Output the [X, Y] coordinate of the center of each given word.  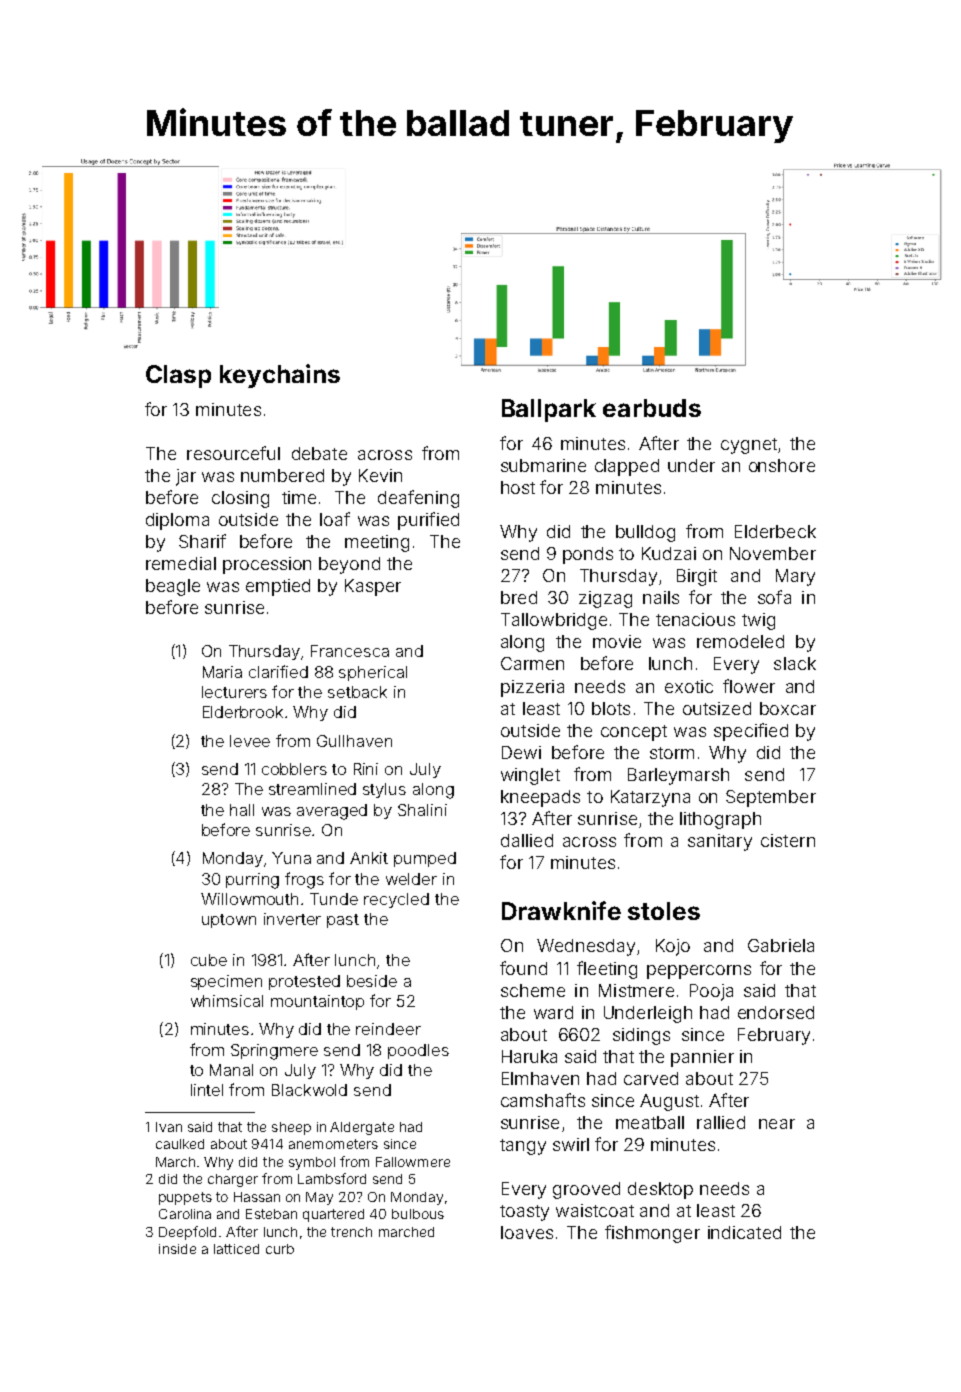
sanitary [720, 842]
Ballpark [549, 410]
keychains [280, 376]
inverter [292, 919]
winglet [530, 776]
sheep [291, 1128]
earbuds [652, 408]
